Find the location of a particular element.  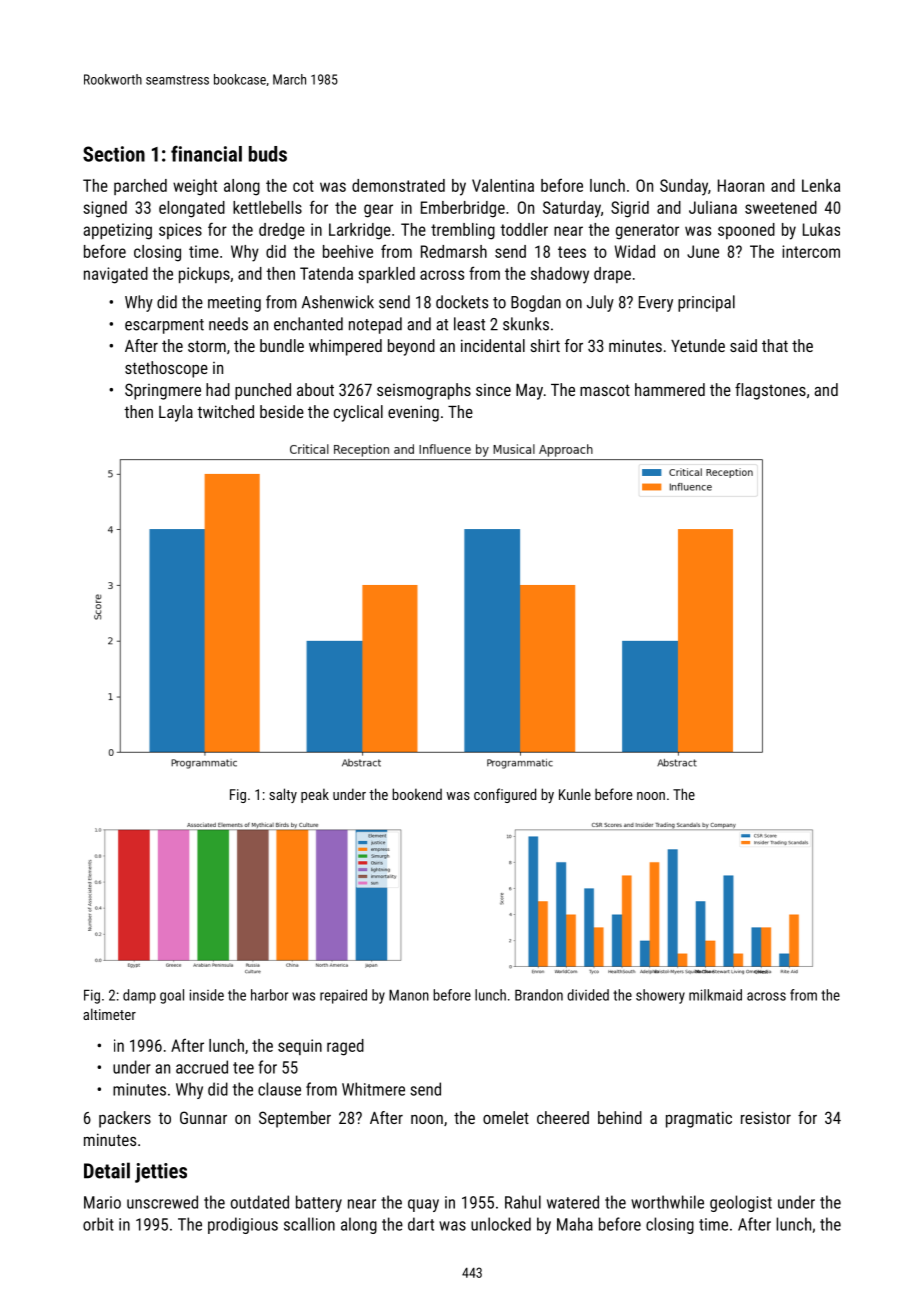

damp is located at coordinates (139, 996).
